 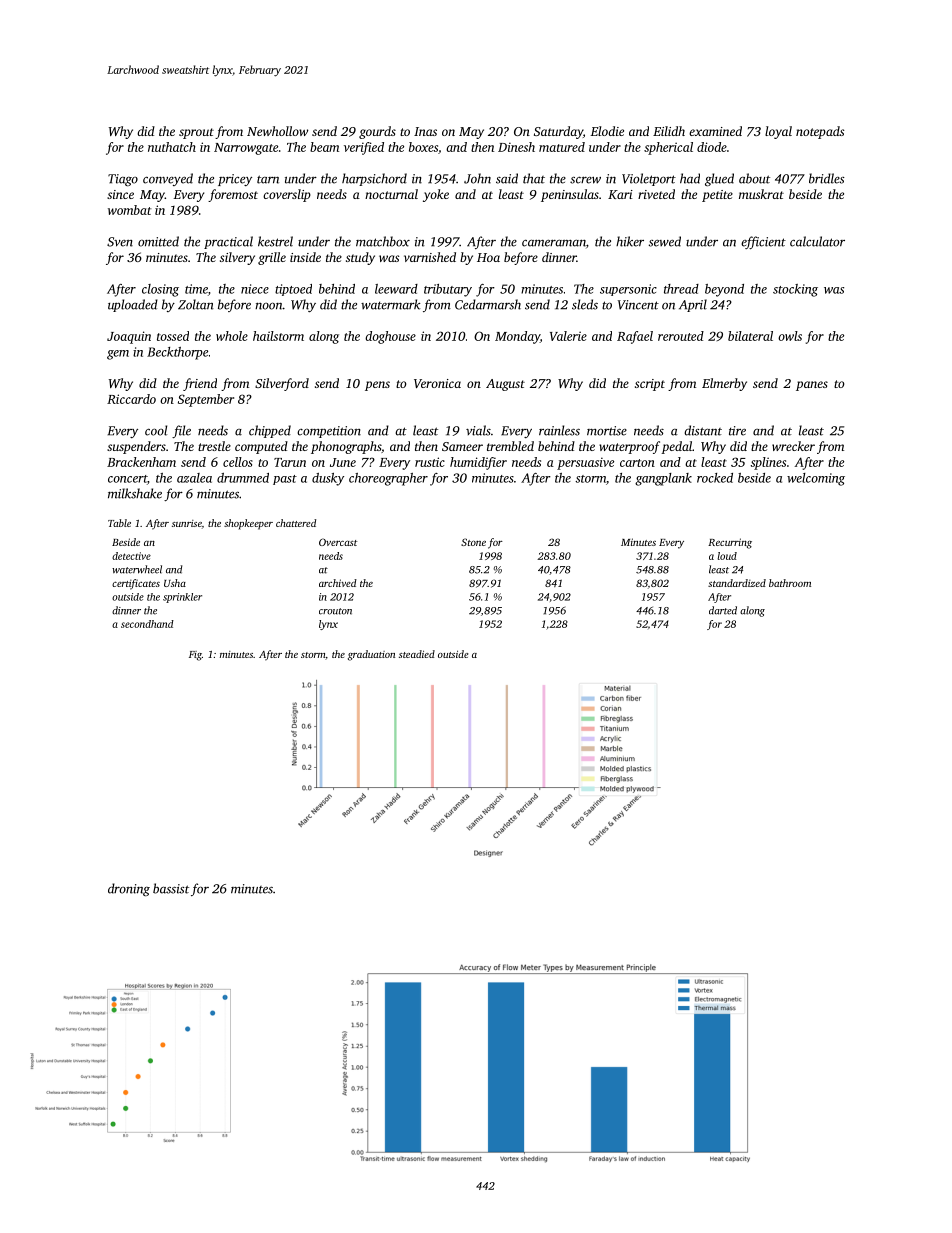 What do you see at coordinates (724, 384) in the image?
I see `Elmerby` at bounding box center [724, 384].
